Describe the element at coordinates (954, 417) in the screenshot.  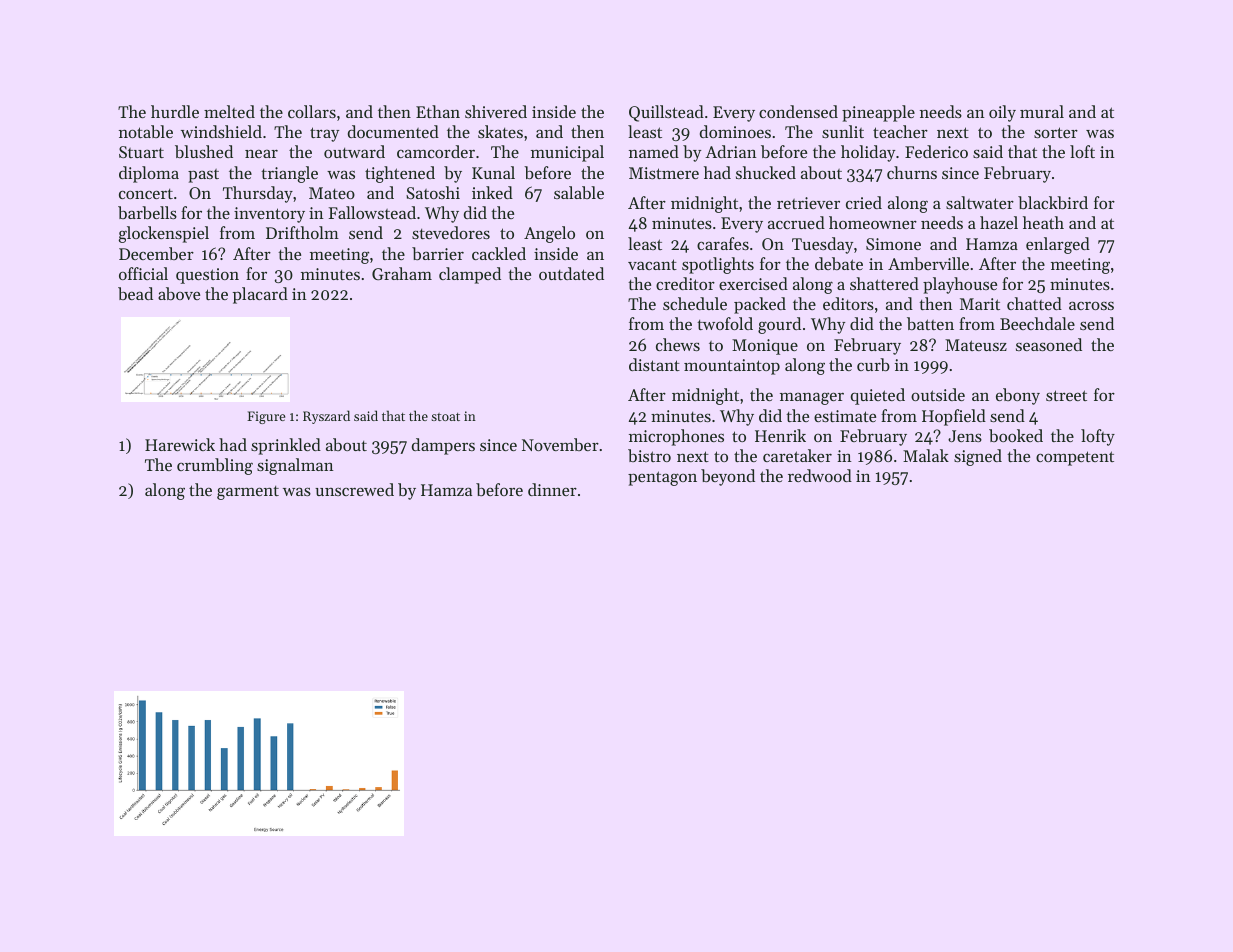
I see `Hopfield` at that location.
